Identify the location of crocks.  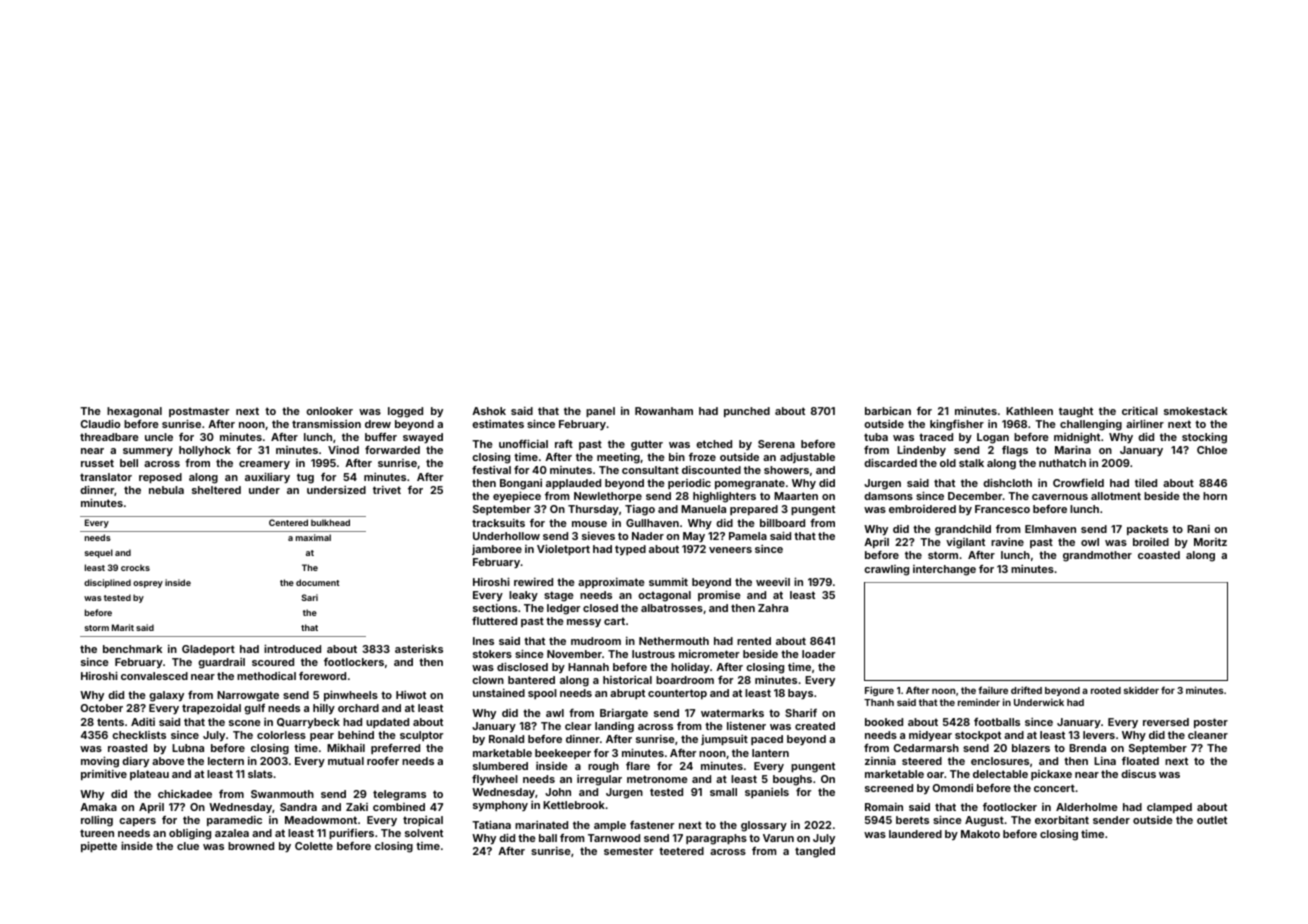
(135, 567).
